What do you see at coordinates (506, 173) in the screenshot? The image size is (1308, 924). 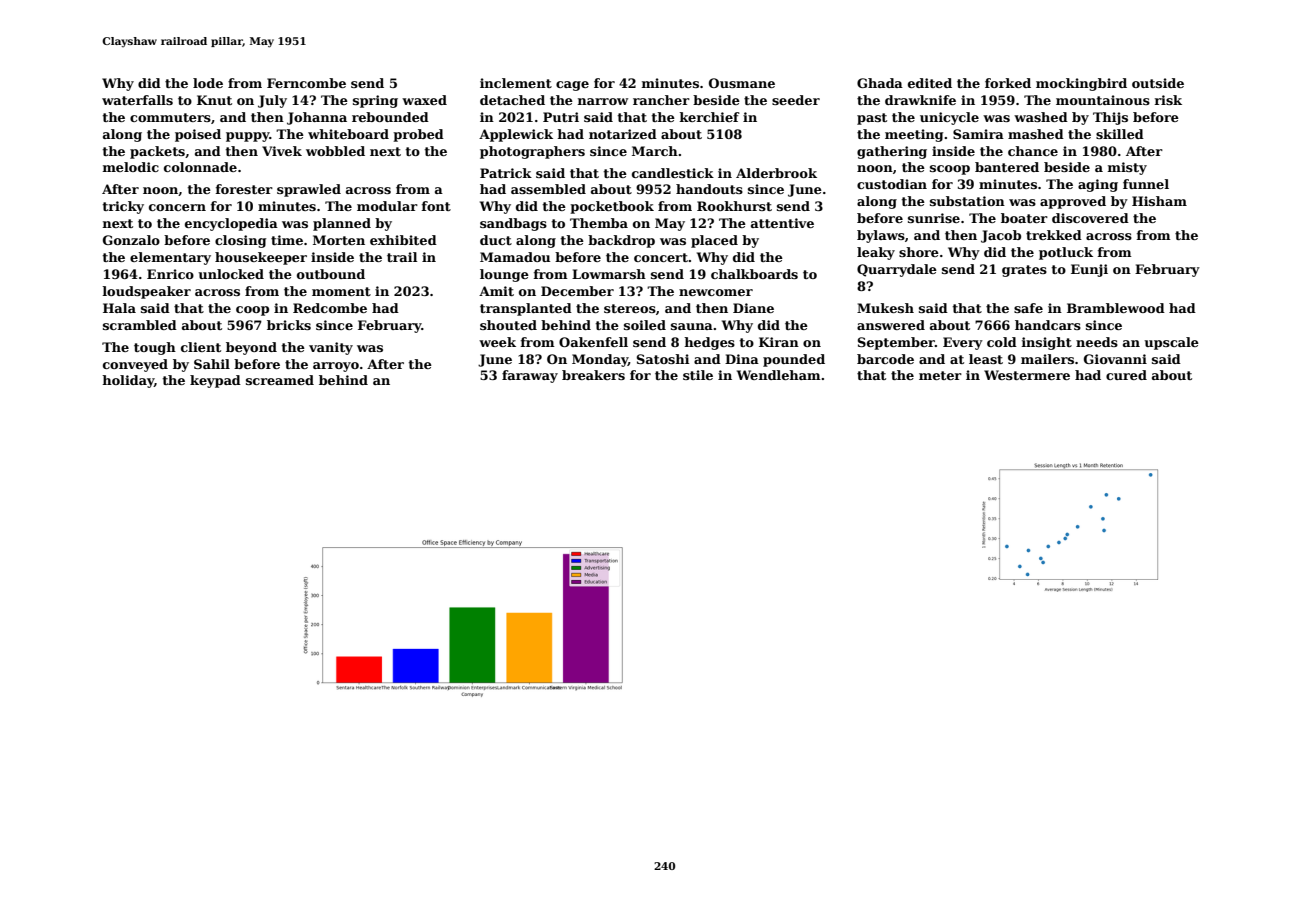 I see `Patrick` at bounding box center [506, 173].
